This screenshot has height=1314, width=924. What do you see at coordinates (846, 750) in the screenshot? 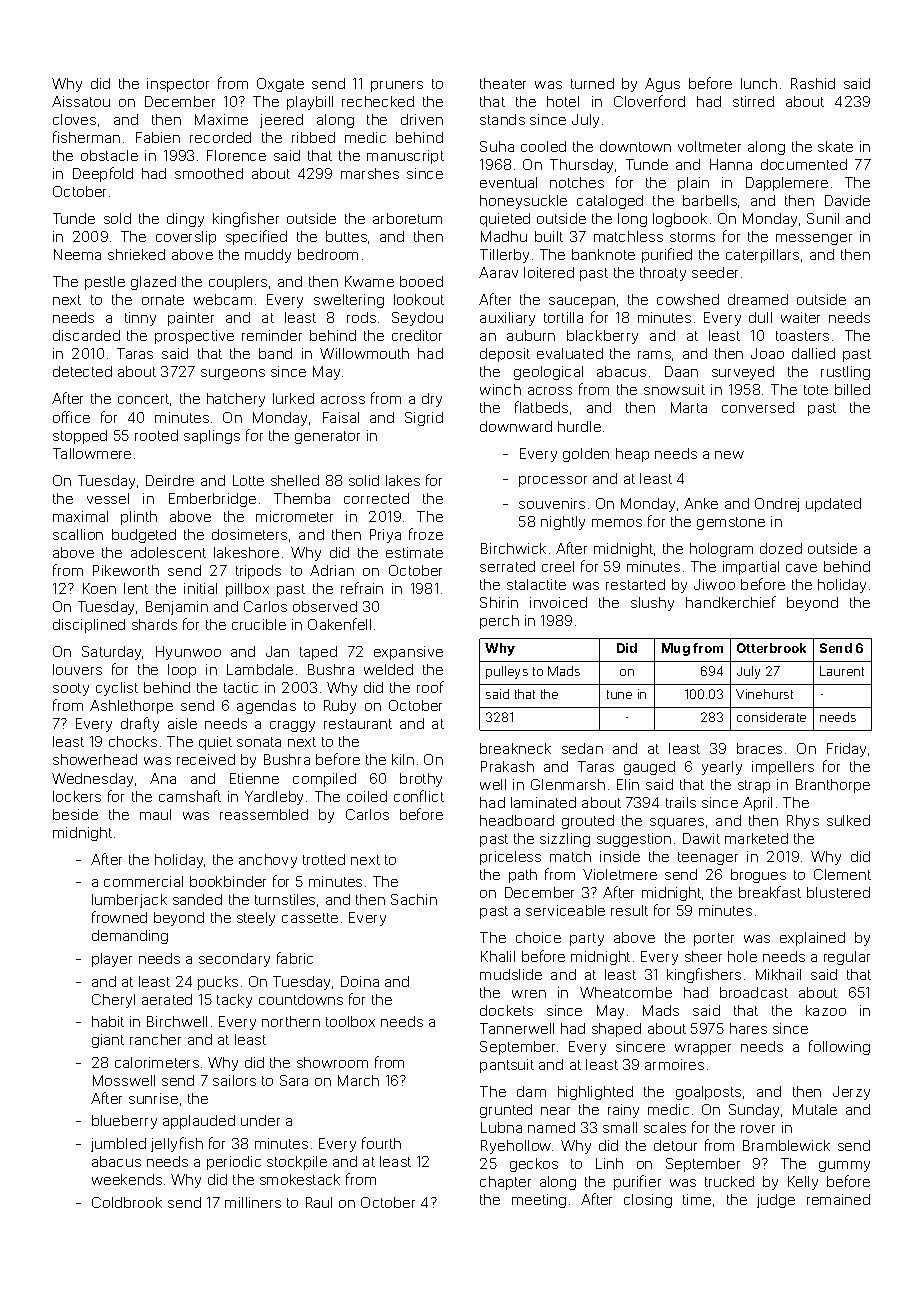
I see `Friday` at bounding box center [846, 750].
